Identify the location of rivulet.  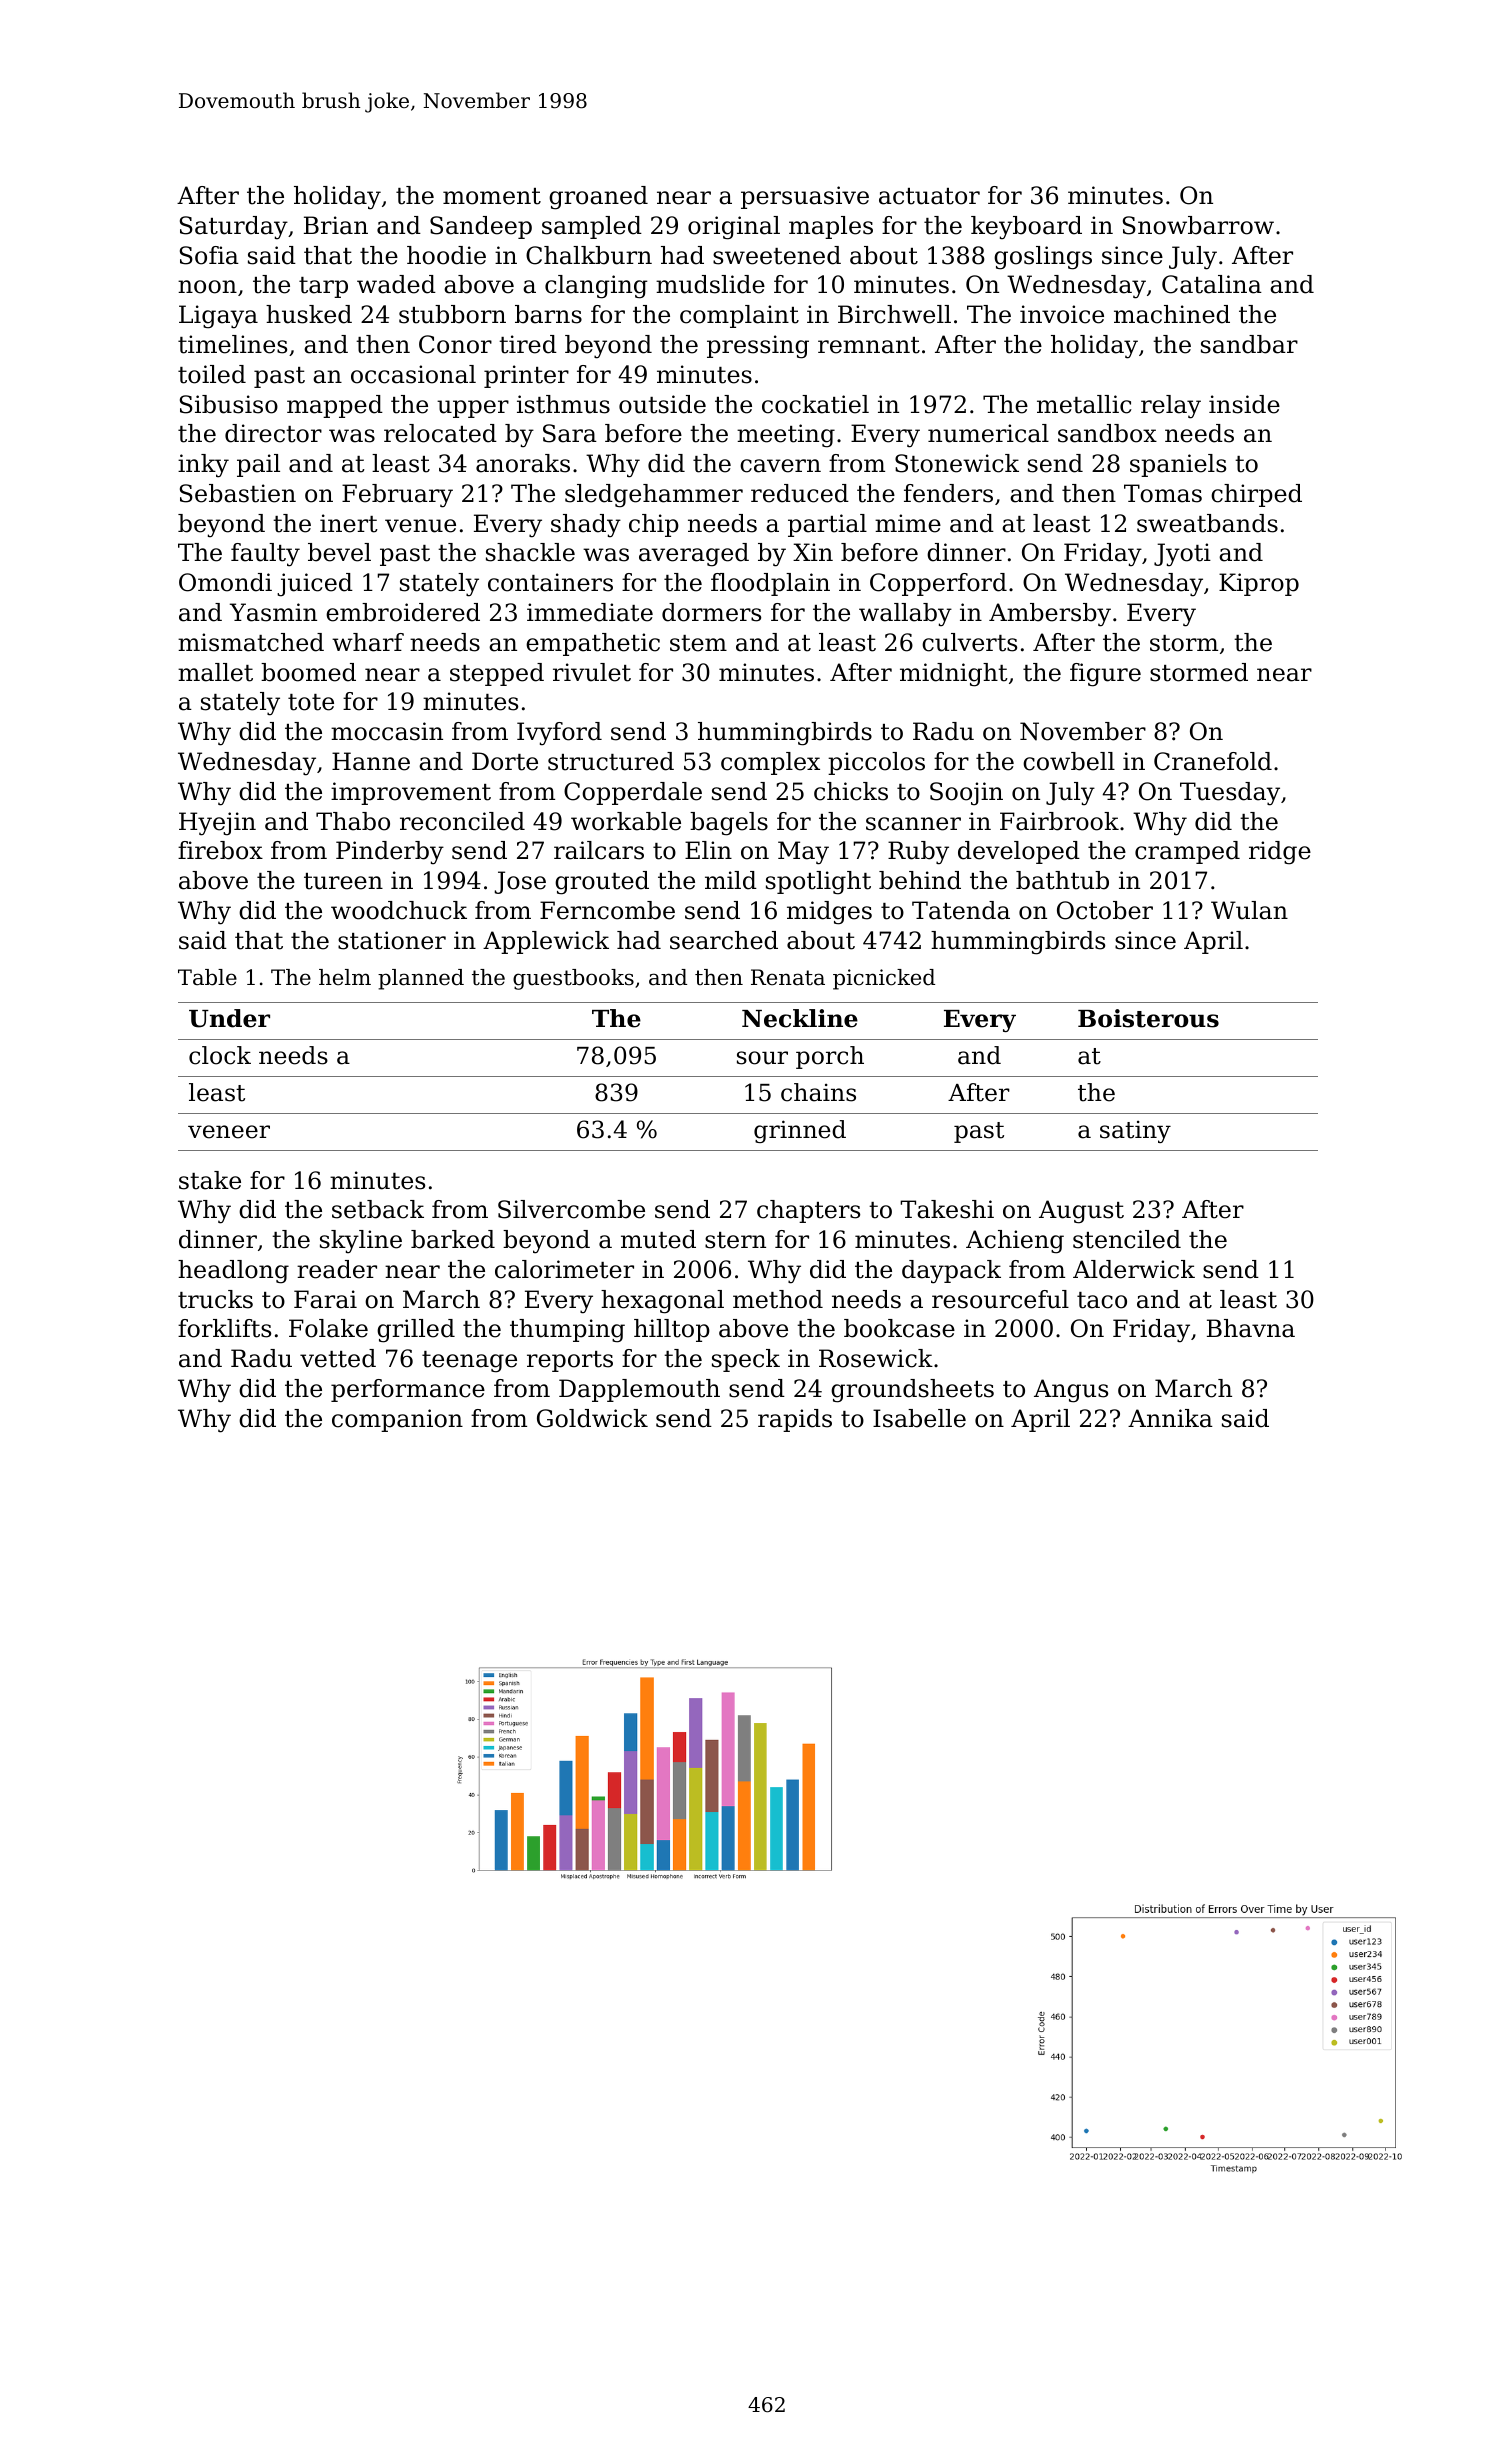
(592, 672).
